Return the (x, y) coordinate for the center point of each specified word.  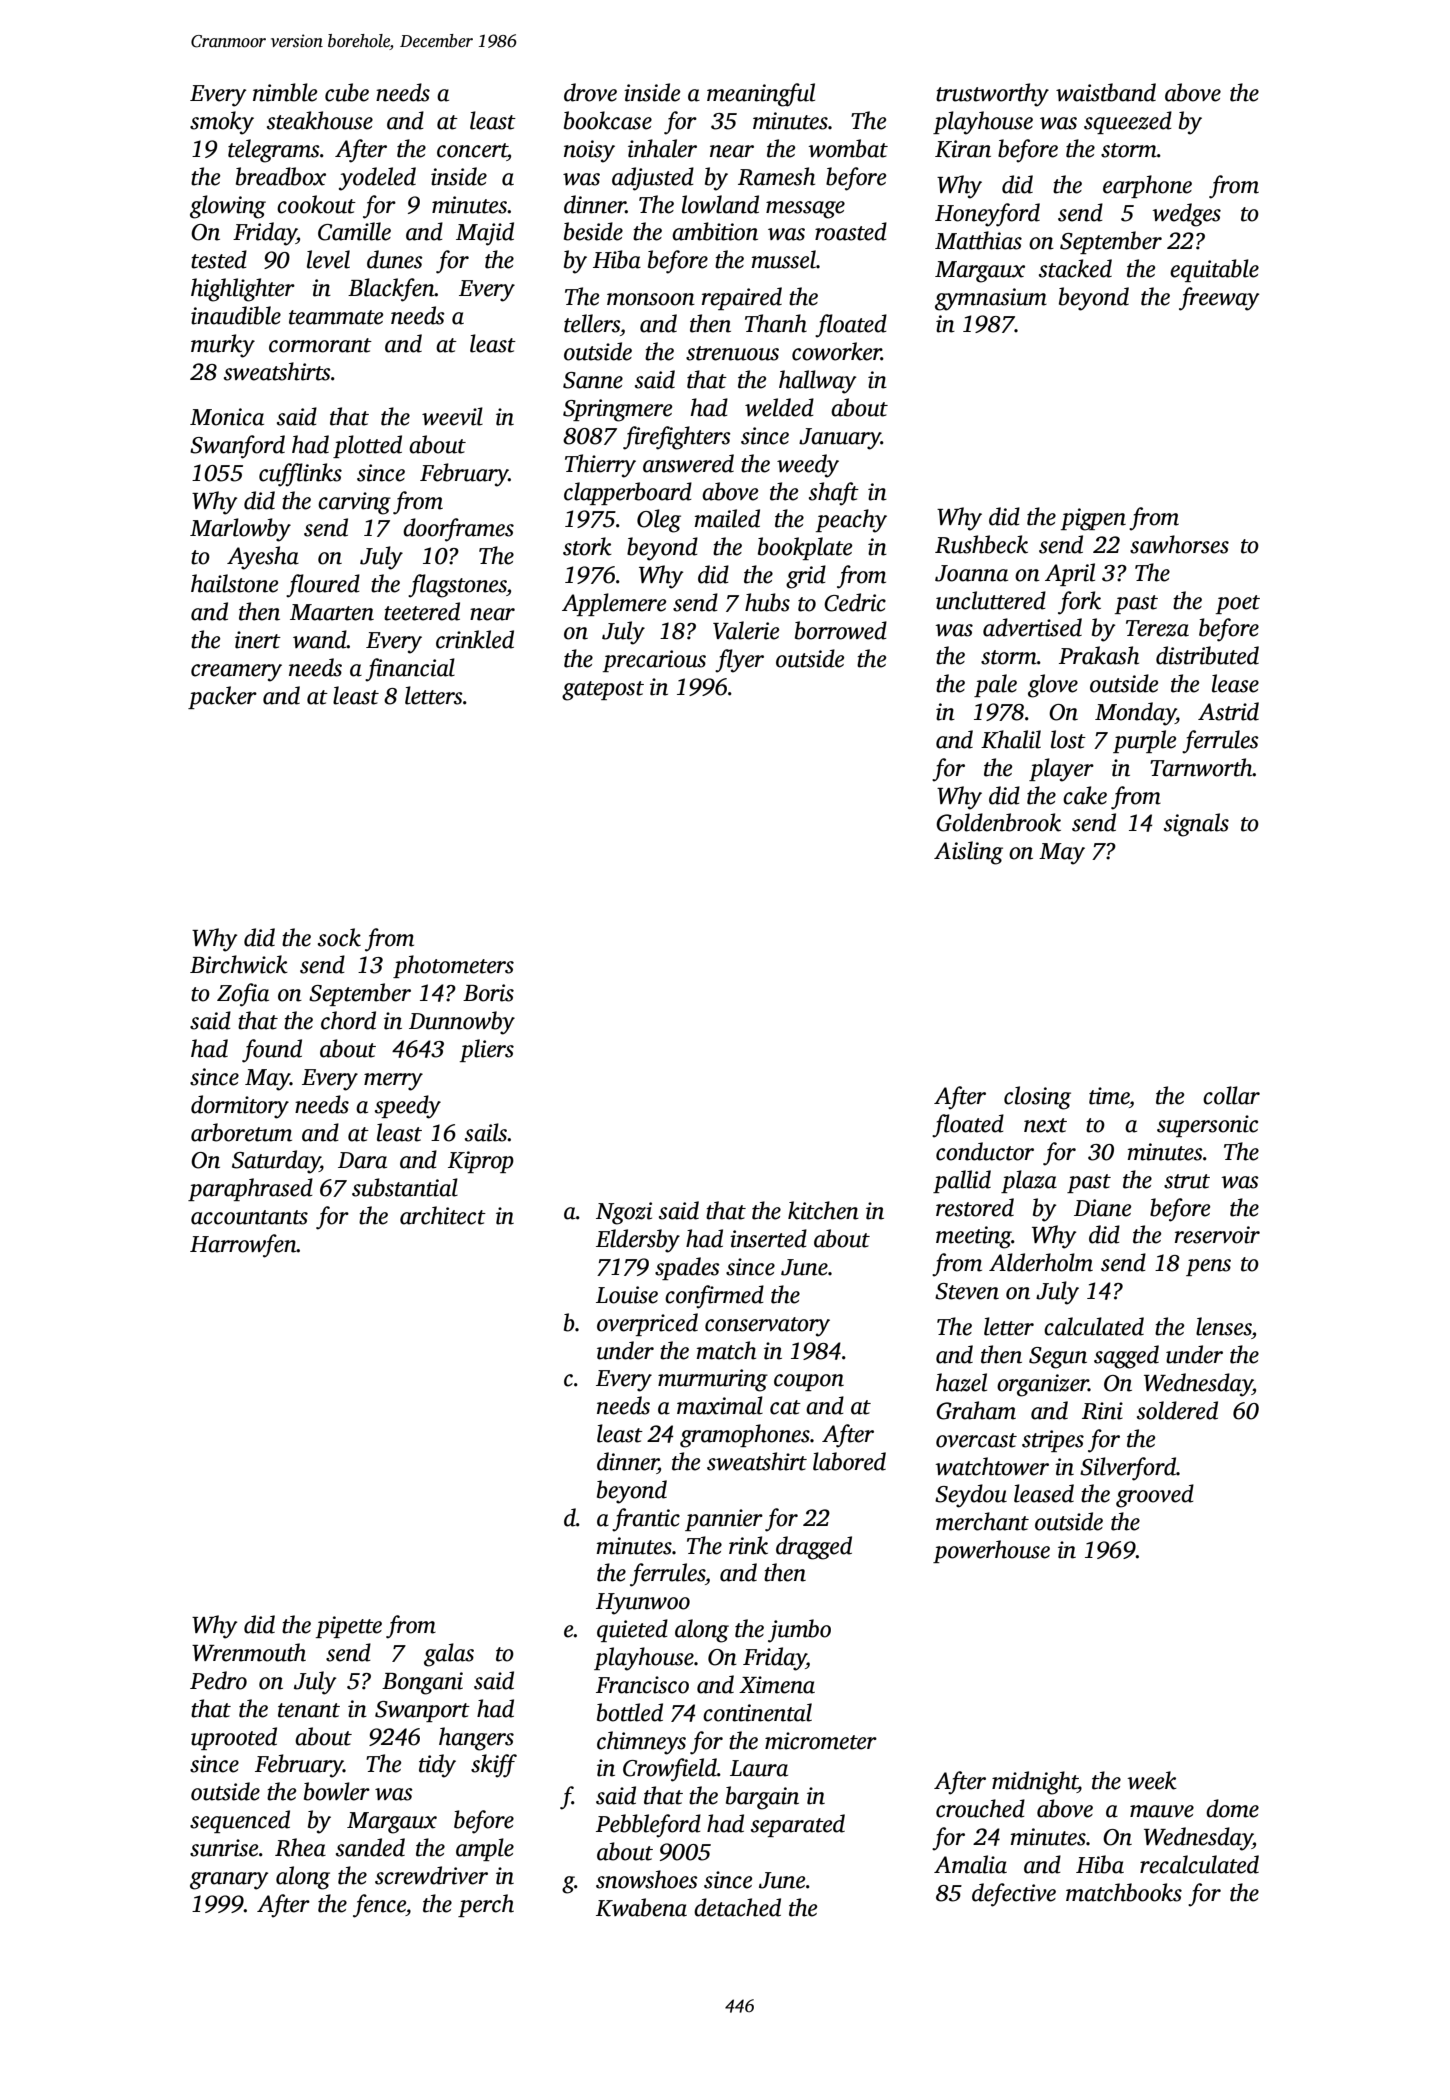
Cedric (855, 602)
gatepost (603, 691)
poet (1238, 604)
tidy (437, 1766)
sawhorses (1179, 544)
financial (410, 670)
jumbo (799, 1631)
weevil (452, 416)
